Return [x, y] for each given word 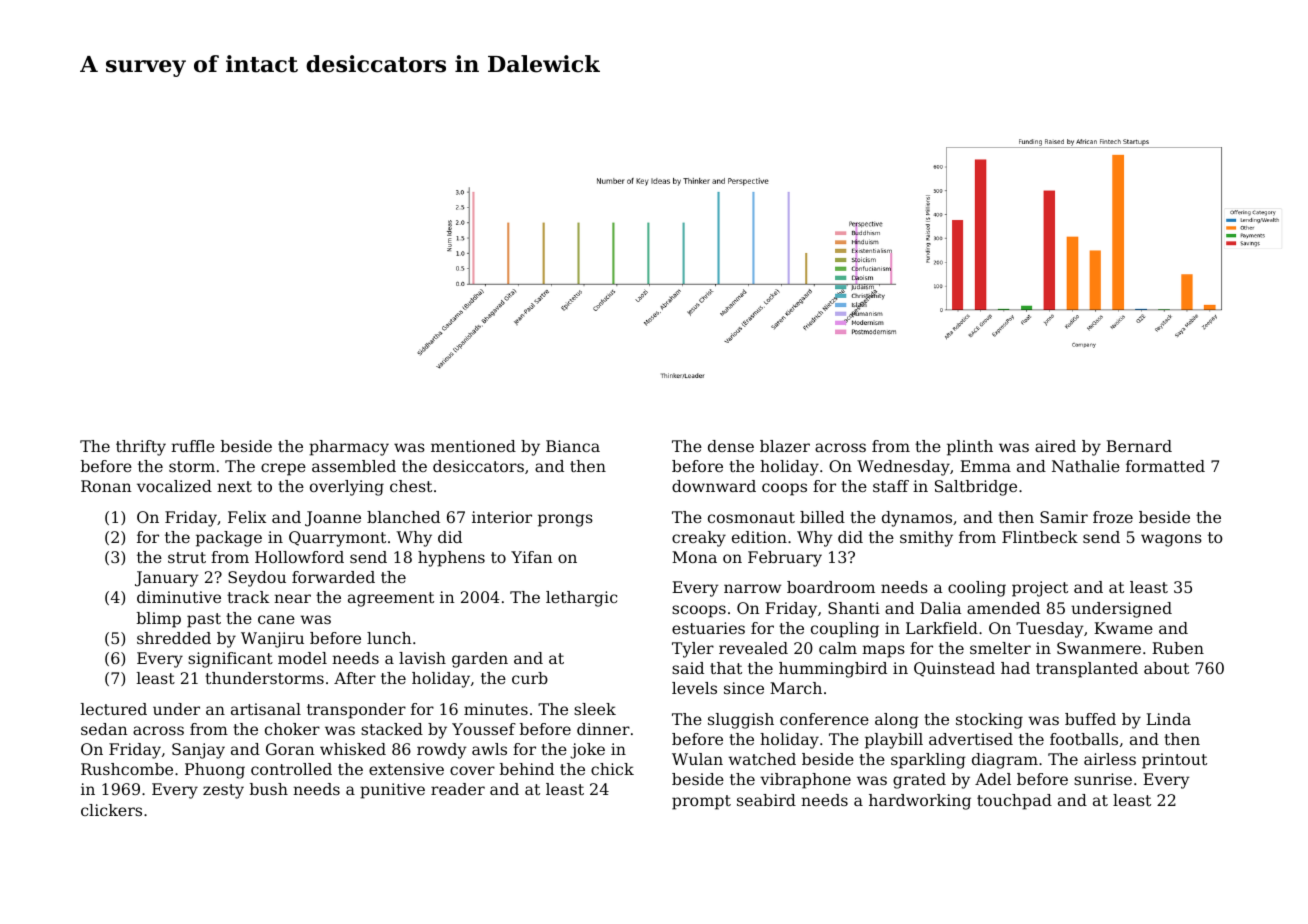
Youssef [484, 729]
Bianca [573, 446]
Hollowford [299, 557]
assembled [354, 466]
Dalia [940, 608]
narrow [752, 588]
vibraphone [805, 781]
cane [276, 619]
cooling [977, 589]
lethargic [581, 599]
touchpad [1014, 802]
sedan [104, 729]
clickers [111, 810]
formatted [1165, 466]
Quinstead [954, 669]
